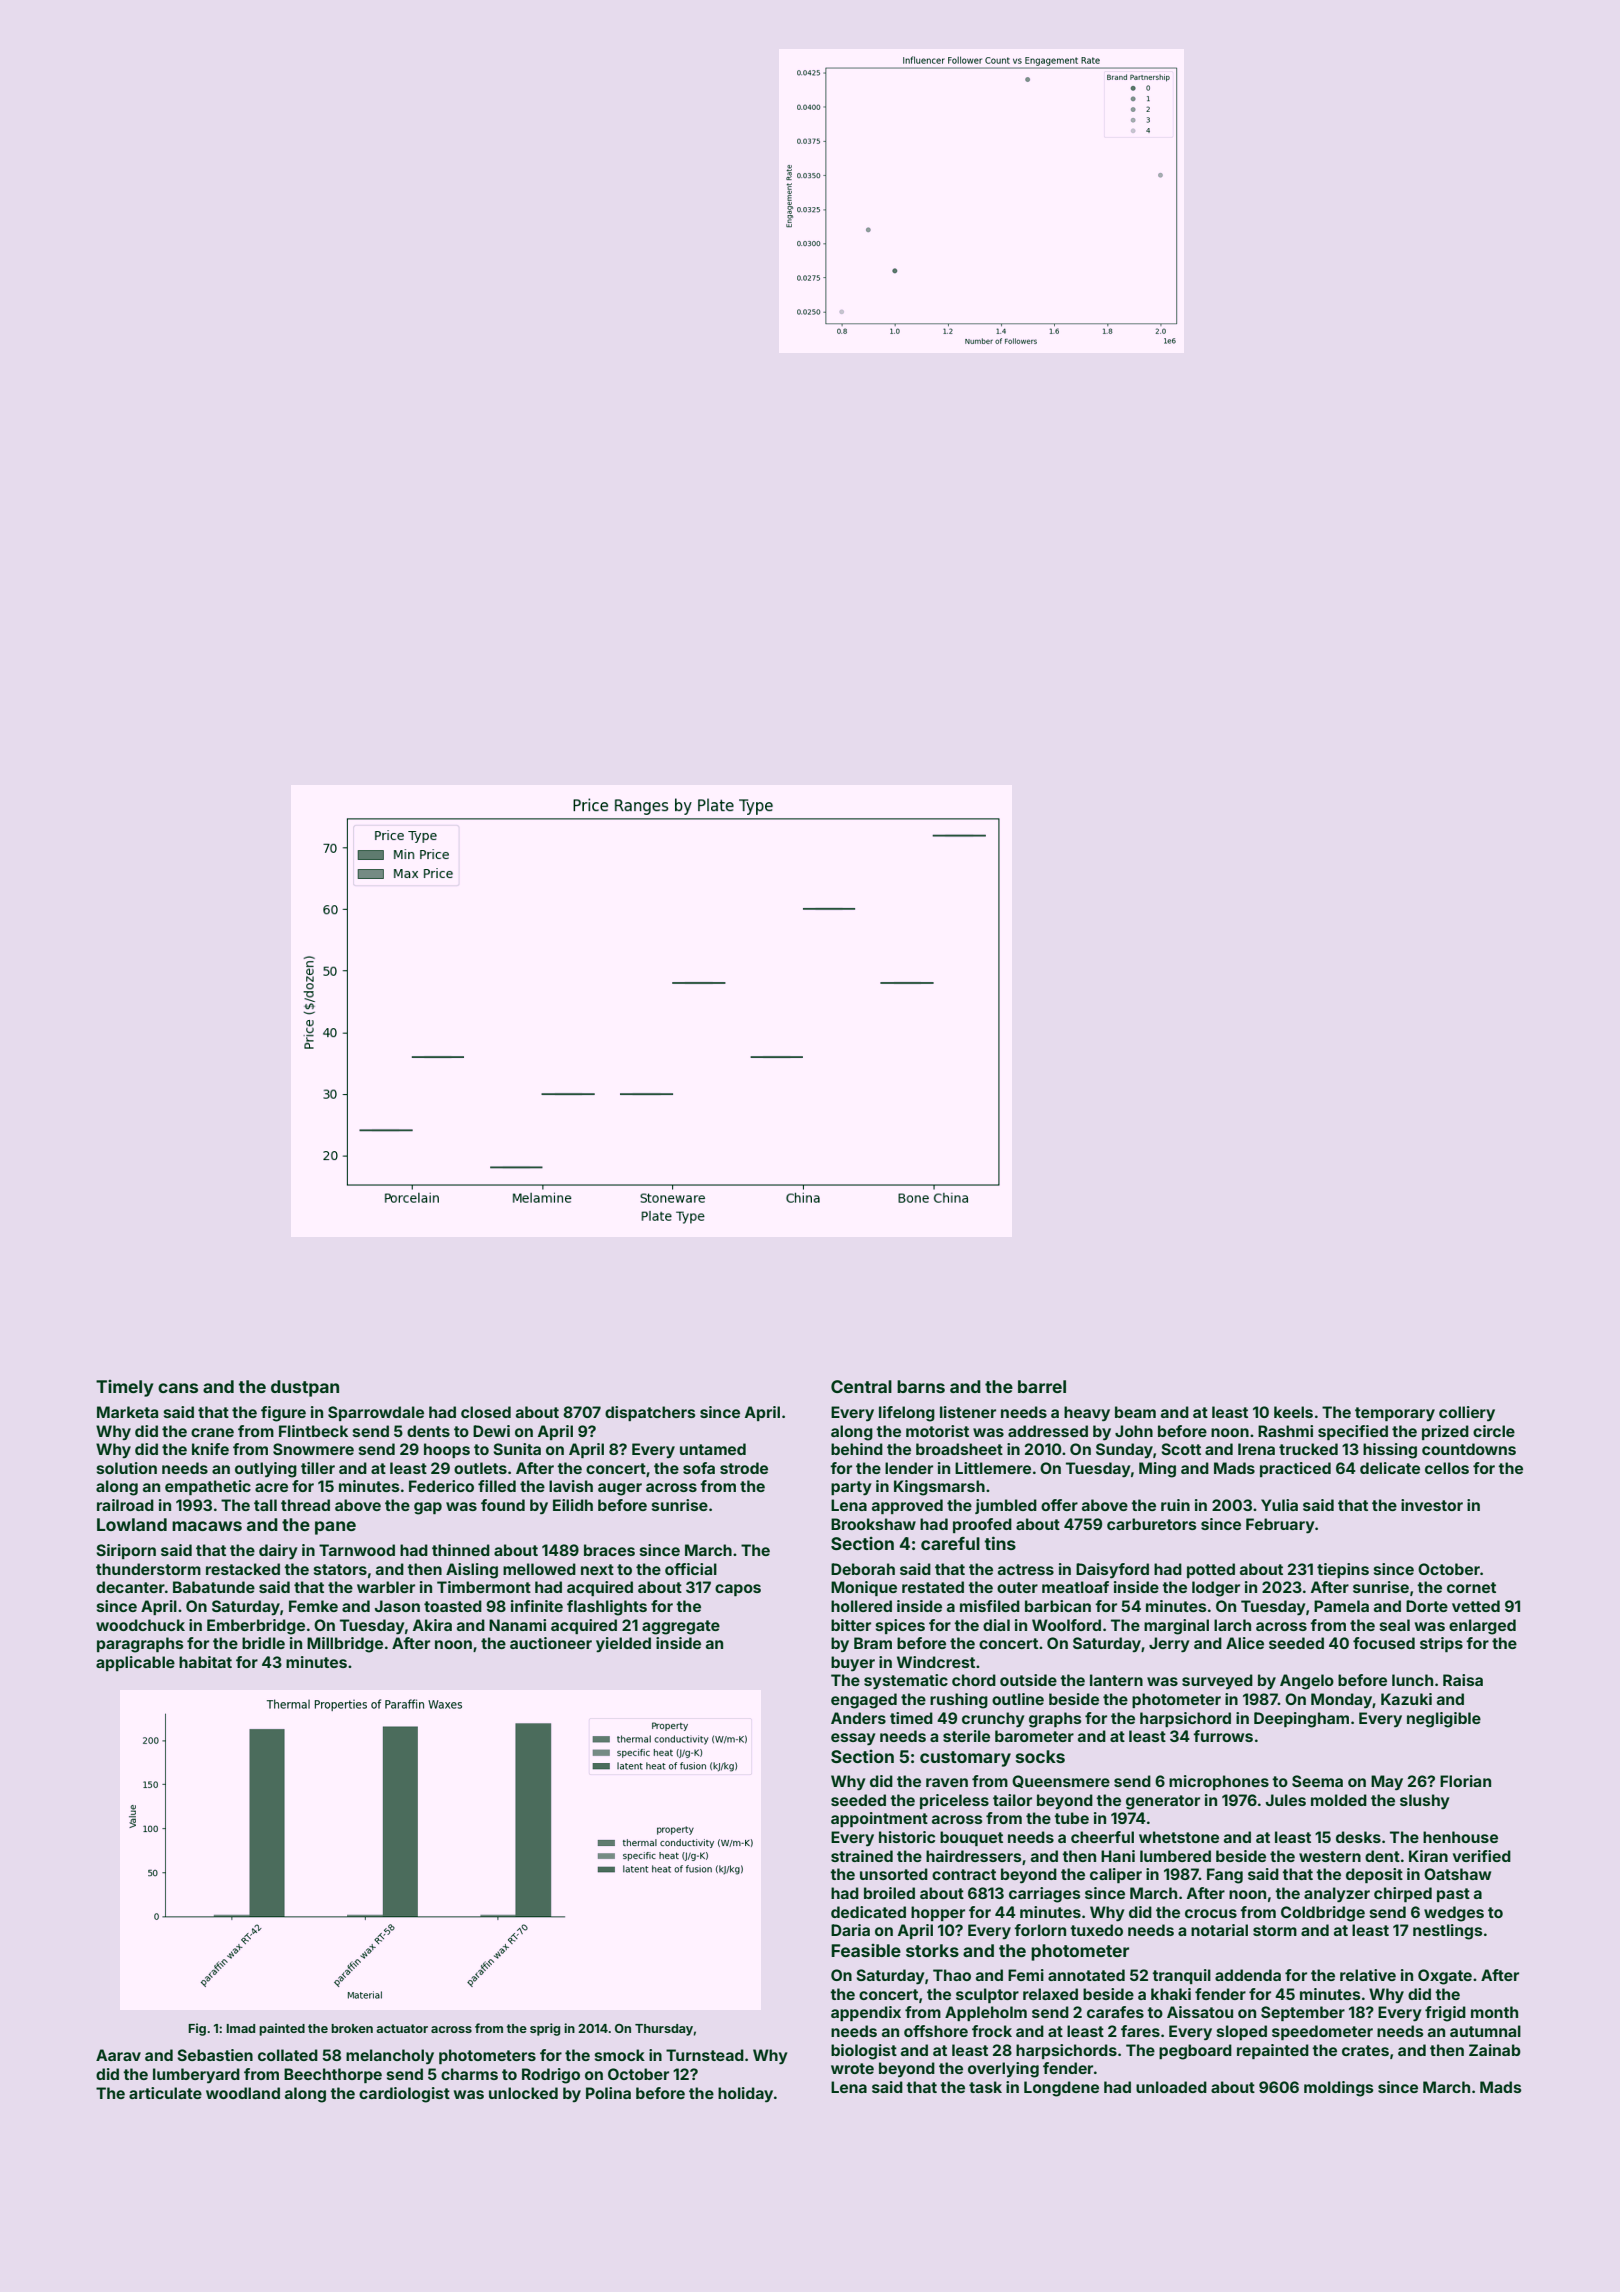 This document has width=1620, height=2292. Describe the element at coordinates (313, 1606) in the document. I see `Femke` at that location.
